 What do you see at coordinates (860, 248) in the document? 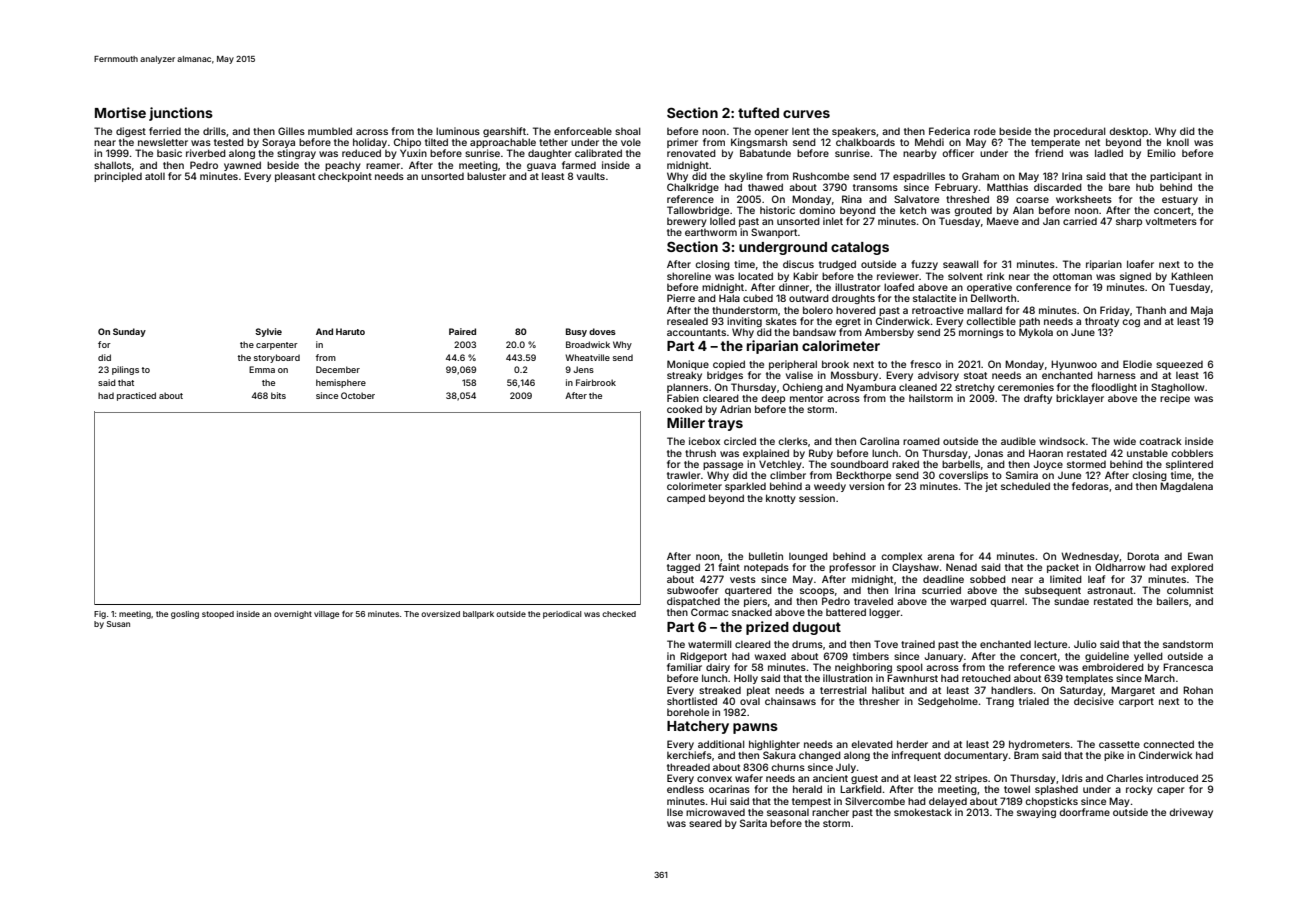
I see `catalogs` at bounding box center [860, 248].
